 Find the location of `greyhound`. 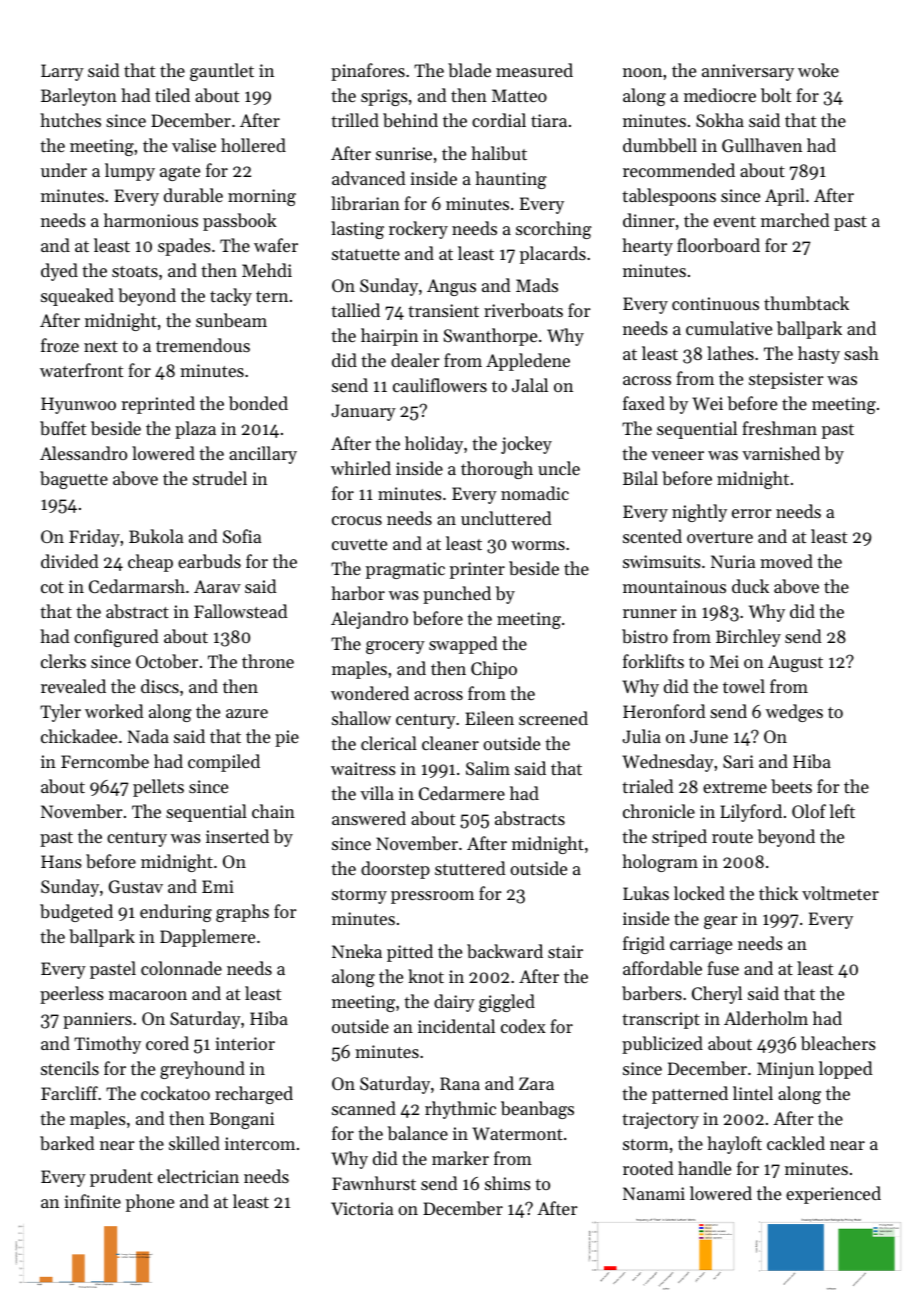

greyhound is located at coordinates (202, 1070).
